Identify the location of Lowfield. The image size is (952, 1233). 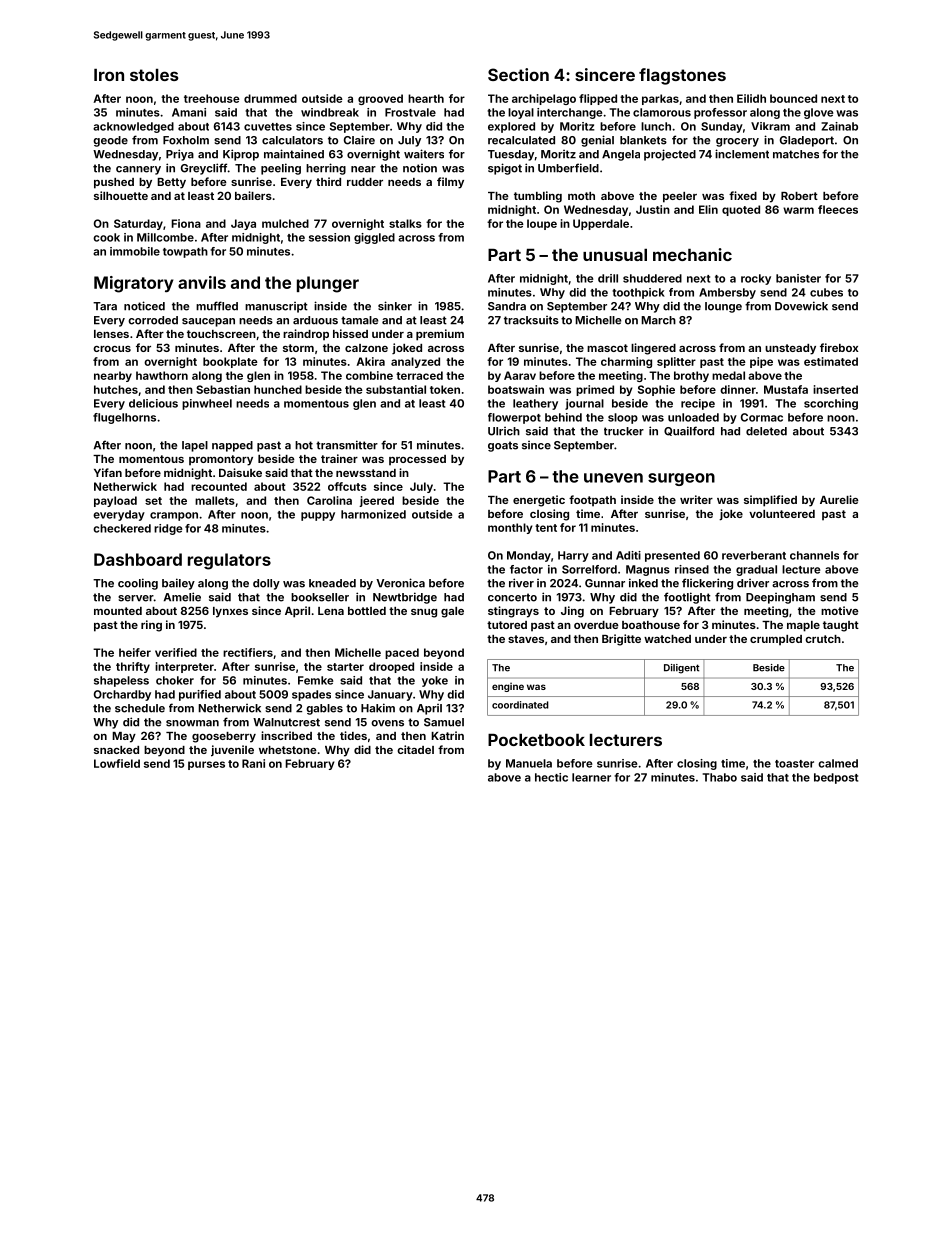
(117, 763).
